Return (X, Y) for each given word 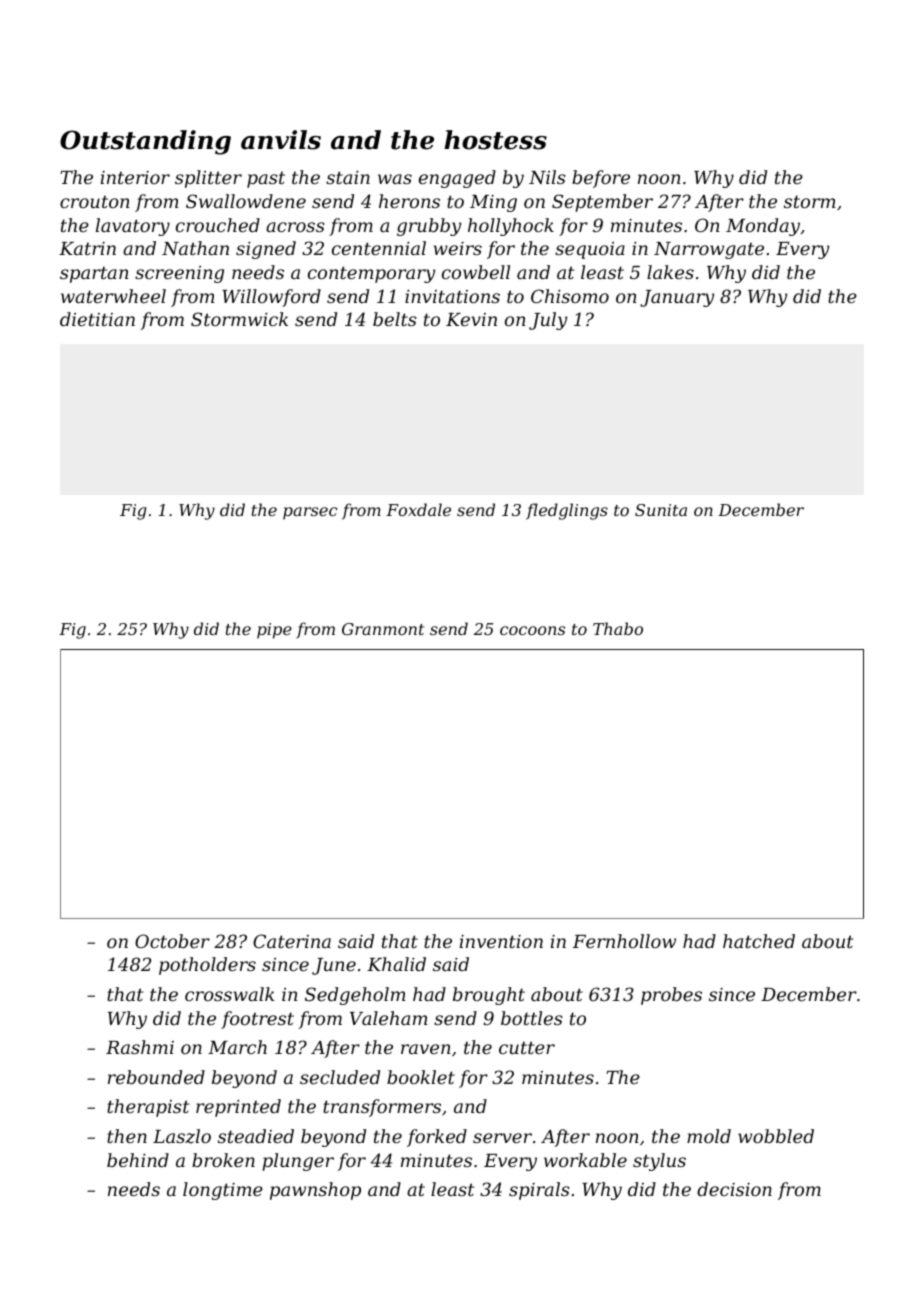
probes (671, 996)
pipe (274, 631)
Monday (763, 227)
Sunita (661, 510)
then (127, 1136)
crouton (95, 201)
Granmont (383, 629)
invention (501, 941)
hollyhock (511, 227)
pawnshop (315, 1191)
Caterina (292, 941)
